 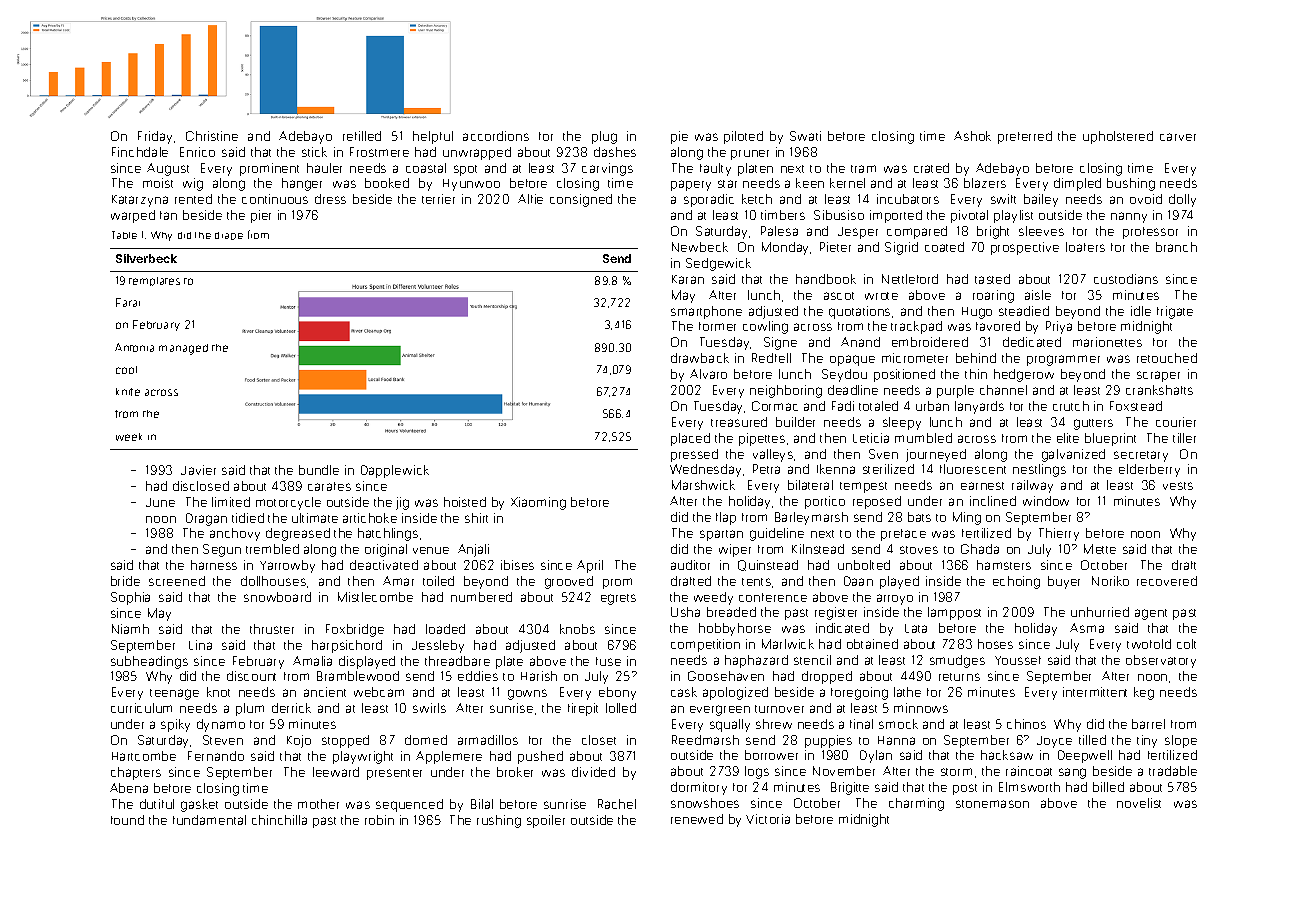 What do you see at coordinates (530, 199) in the document?
I see `Alfie` at bounding box center [530, 199].
